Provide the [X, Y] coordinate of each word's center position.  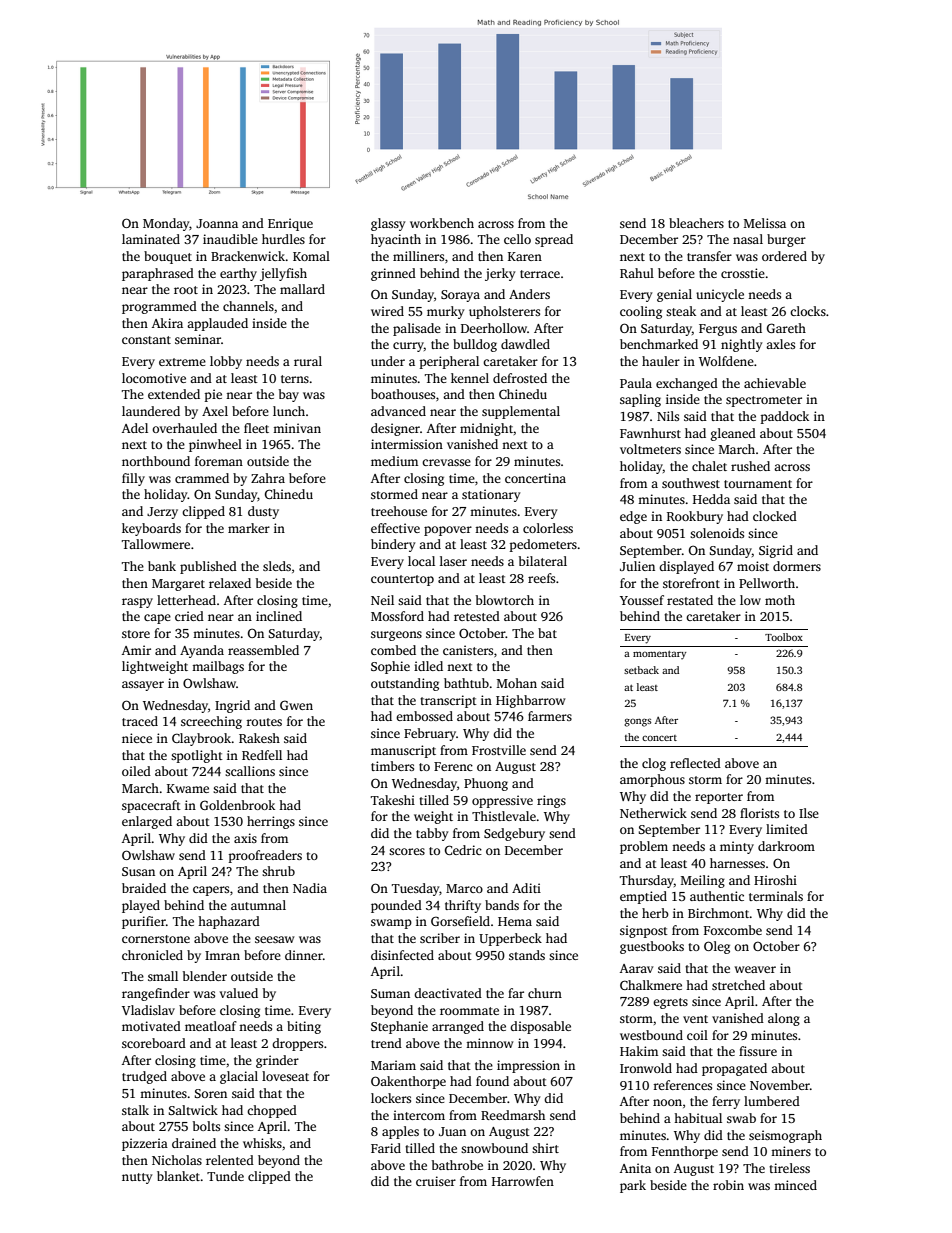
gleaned [733, 434]
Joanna [217, 223]
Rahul [637, 273]
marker [249, 528]
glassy [388, 224]
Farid [386, 1148]
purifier [144, 922]
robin [728, 1185]
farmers [550, 716]
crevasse [446, 462]
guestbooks [652, 947]
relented [230, 1160]
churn [545, 993]
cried [189, 616]
